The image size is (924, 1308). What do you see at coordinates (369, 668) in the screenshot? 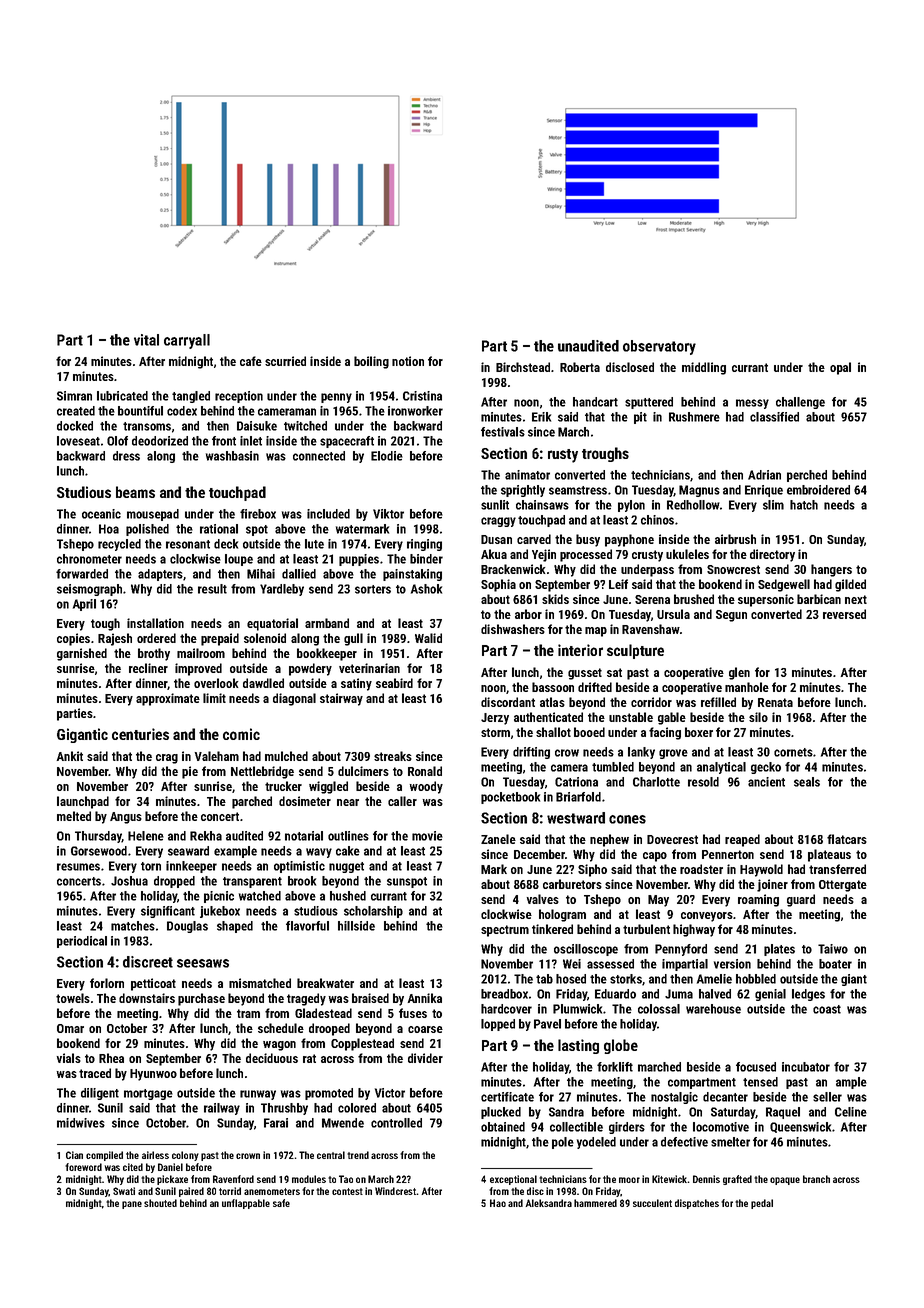
I see `veterinarian` at bounding box center [369, 668].
